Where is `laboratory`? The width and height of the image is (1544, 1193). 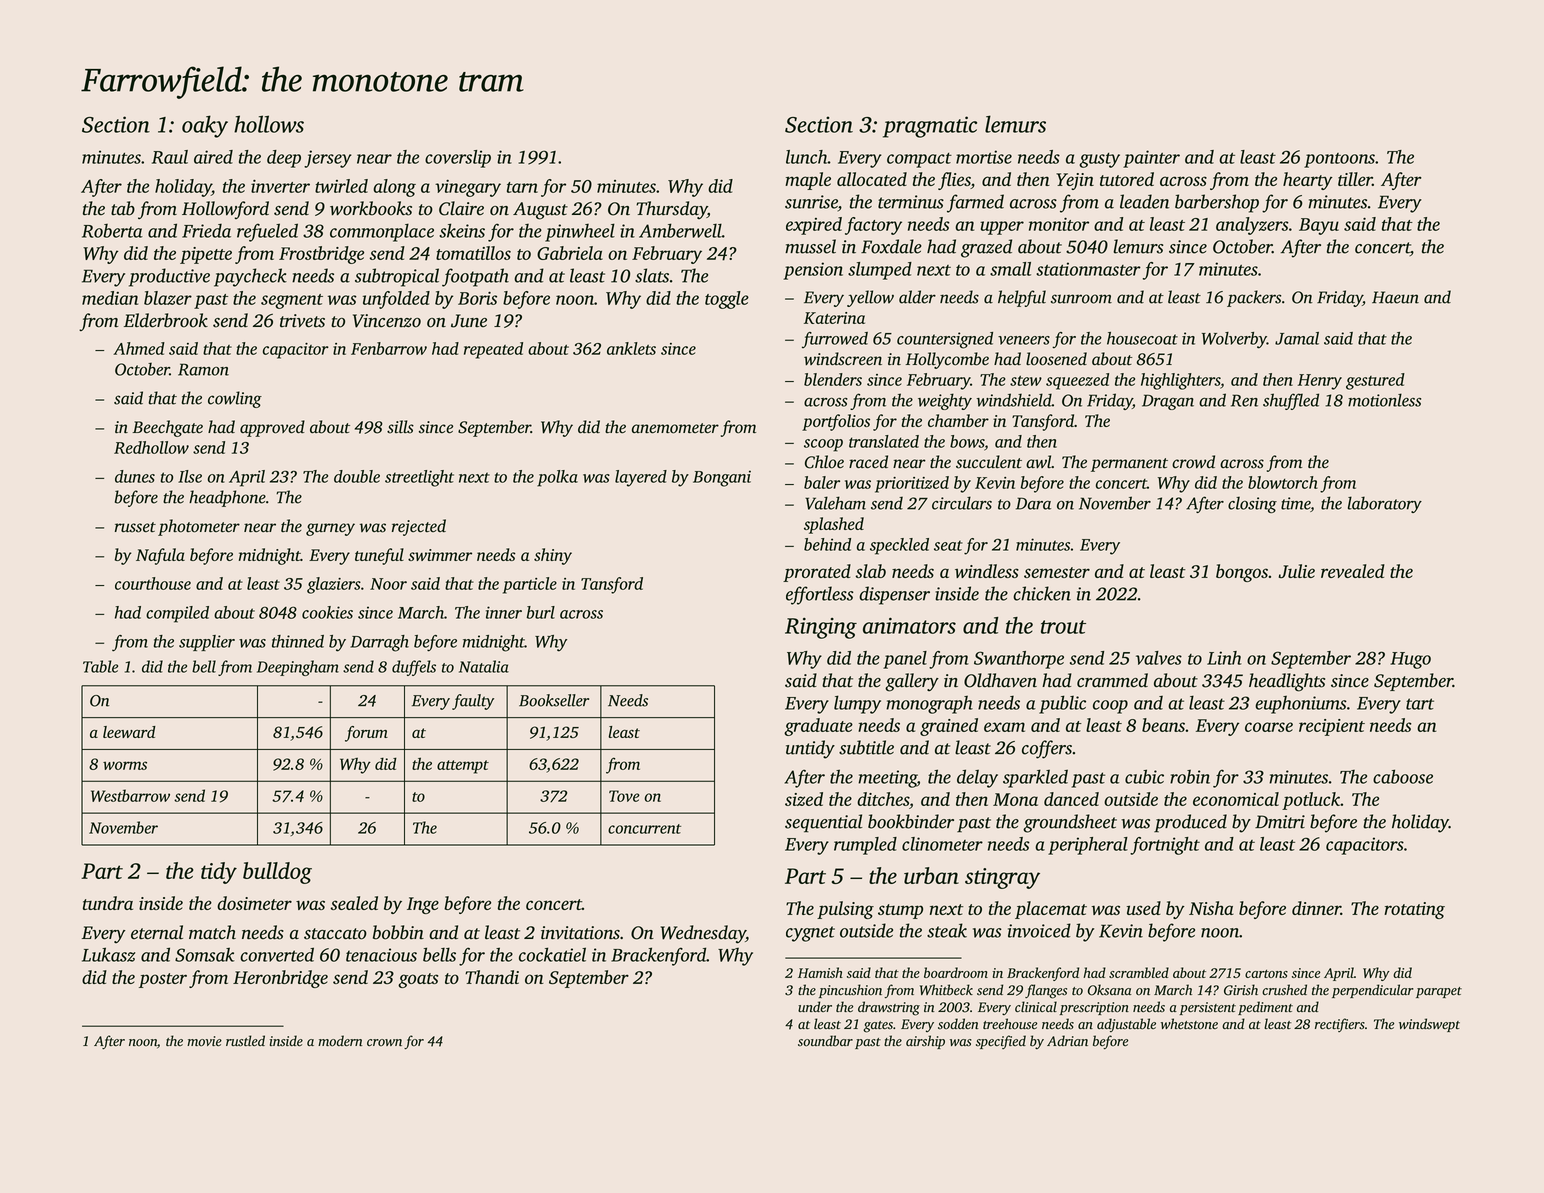 laboratory is located at coordinates (1385, 504).
